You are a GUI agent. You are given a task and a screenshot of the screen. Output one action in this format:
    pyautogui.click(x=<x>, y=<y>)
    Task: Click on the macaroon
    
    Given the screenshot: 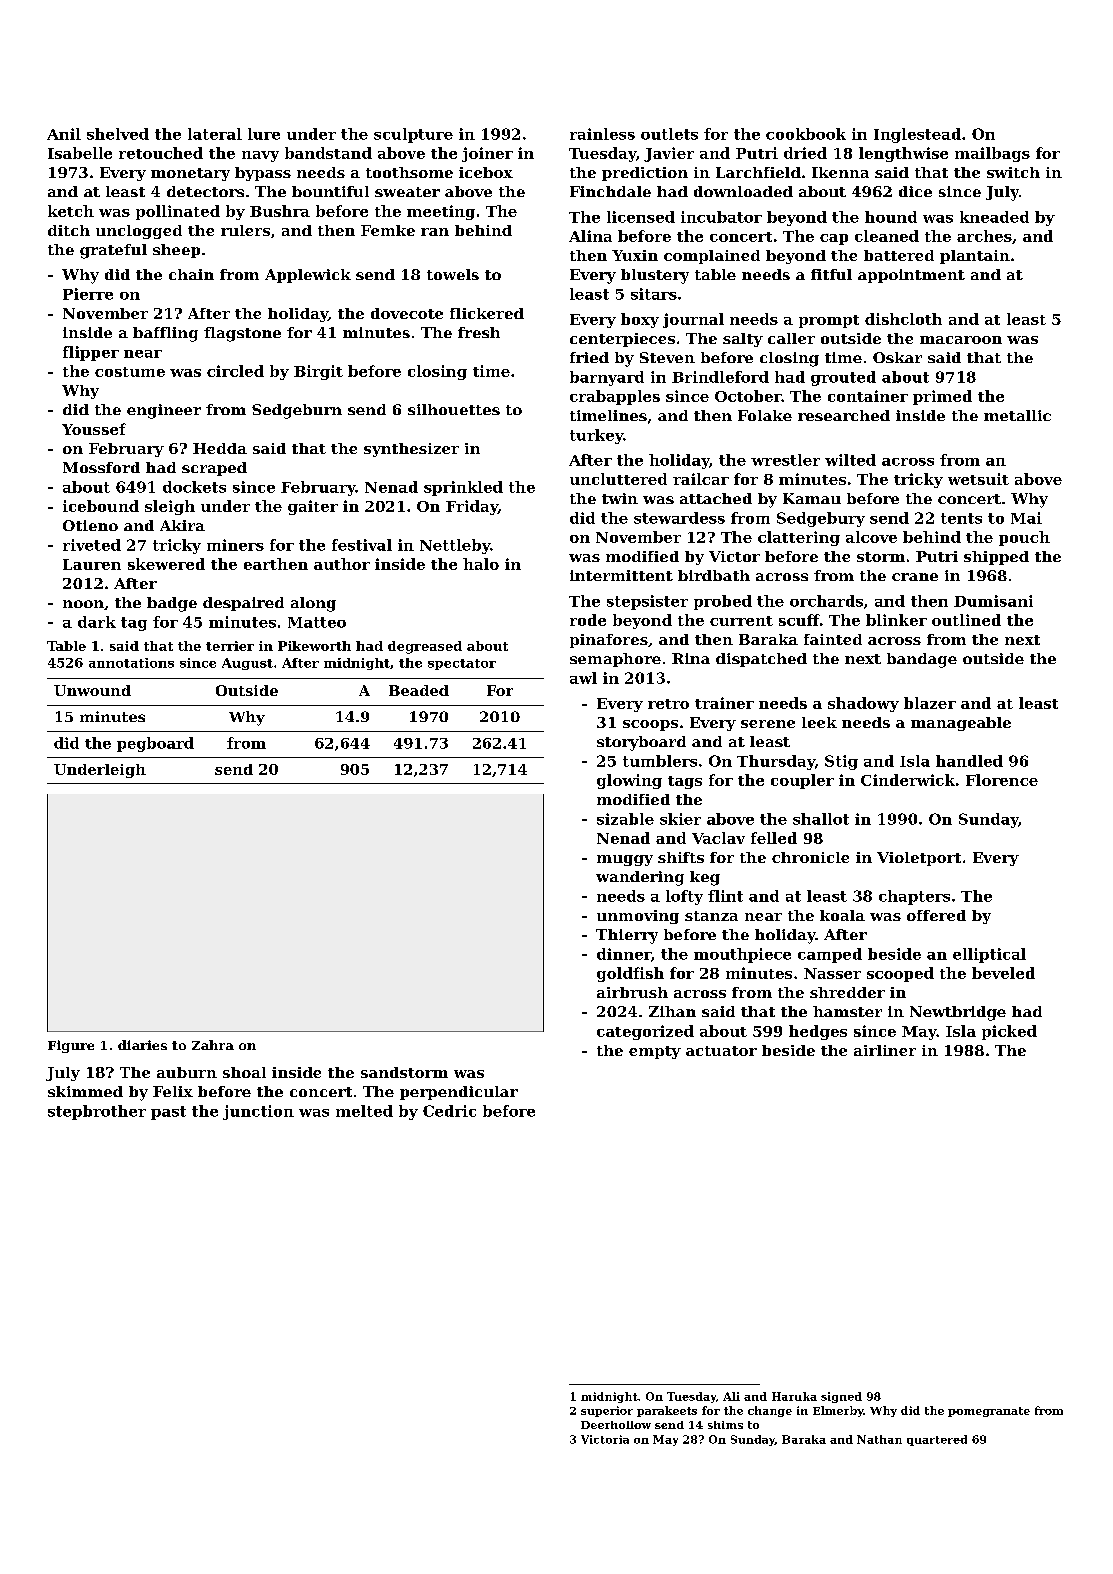 What is the action you would take?
    pyautogui.click(x=961, y=340)
